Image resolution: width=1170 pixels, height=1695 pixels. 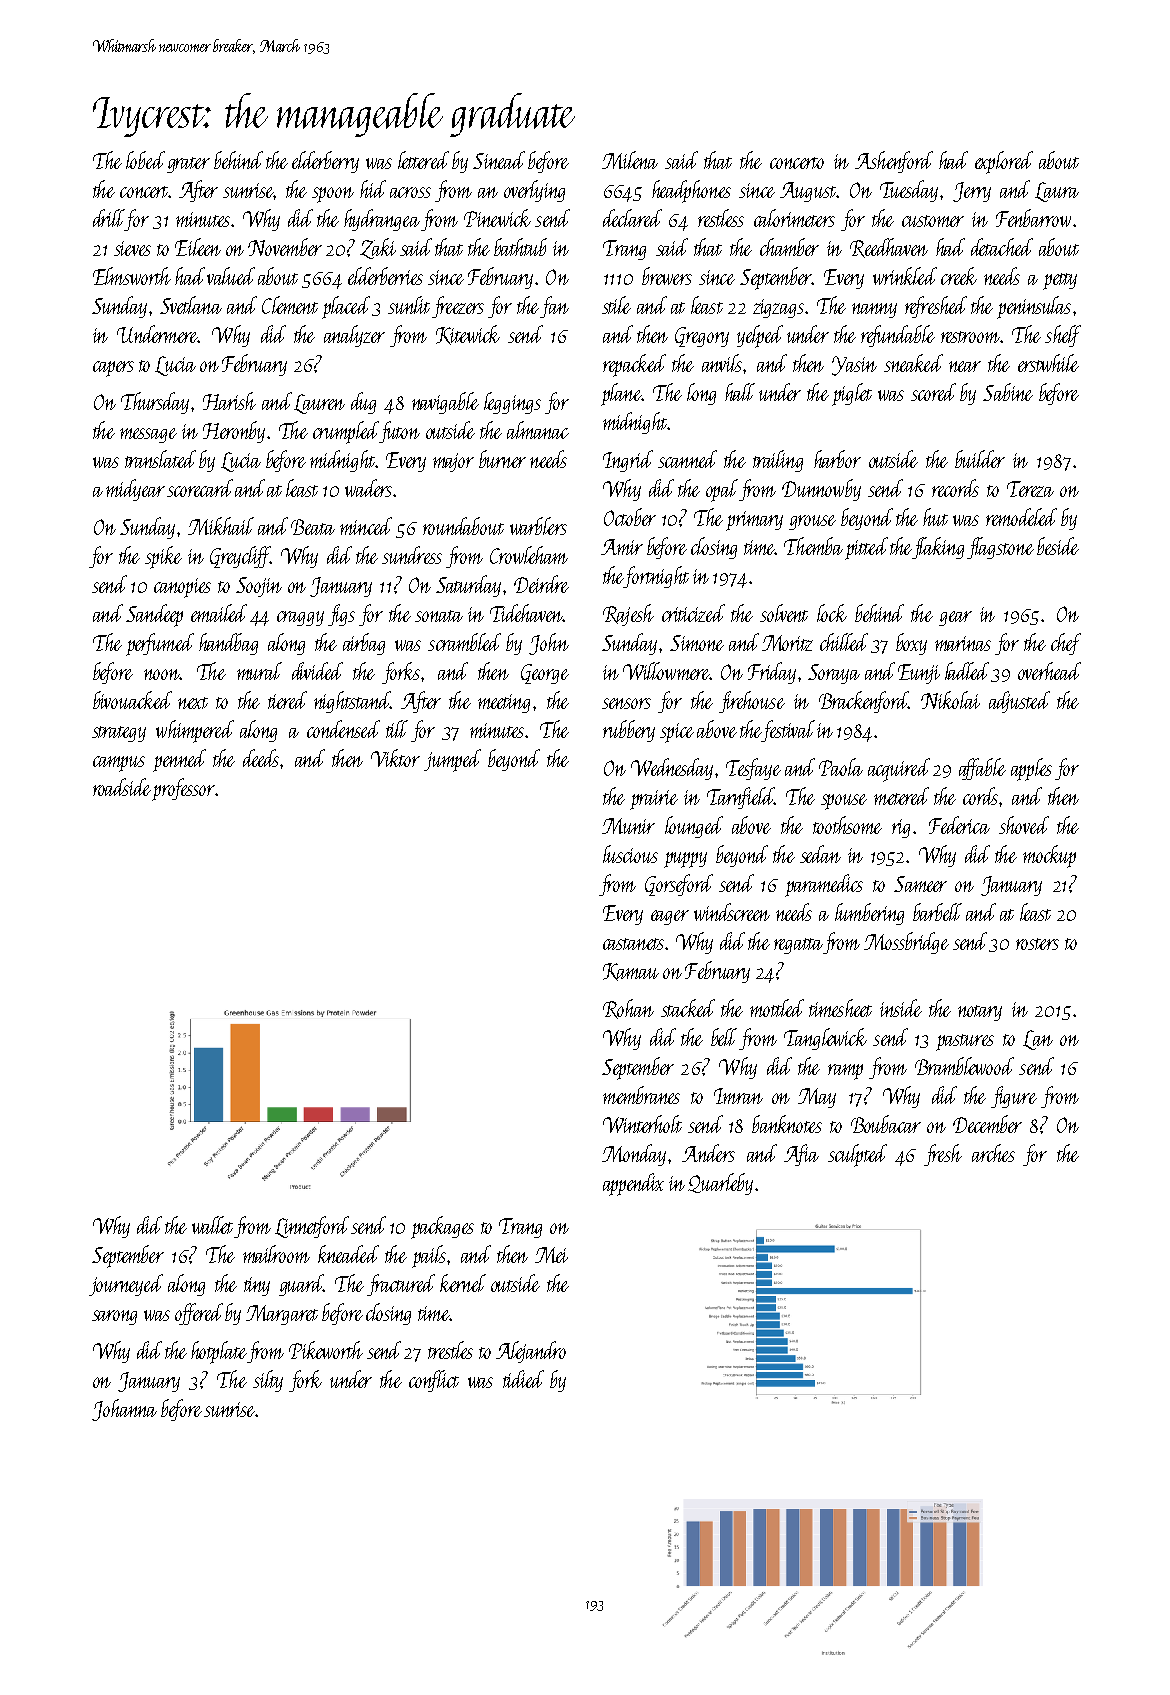 I want to click on Quarleby, so click(x=720, y=1184).
